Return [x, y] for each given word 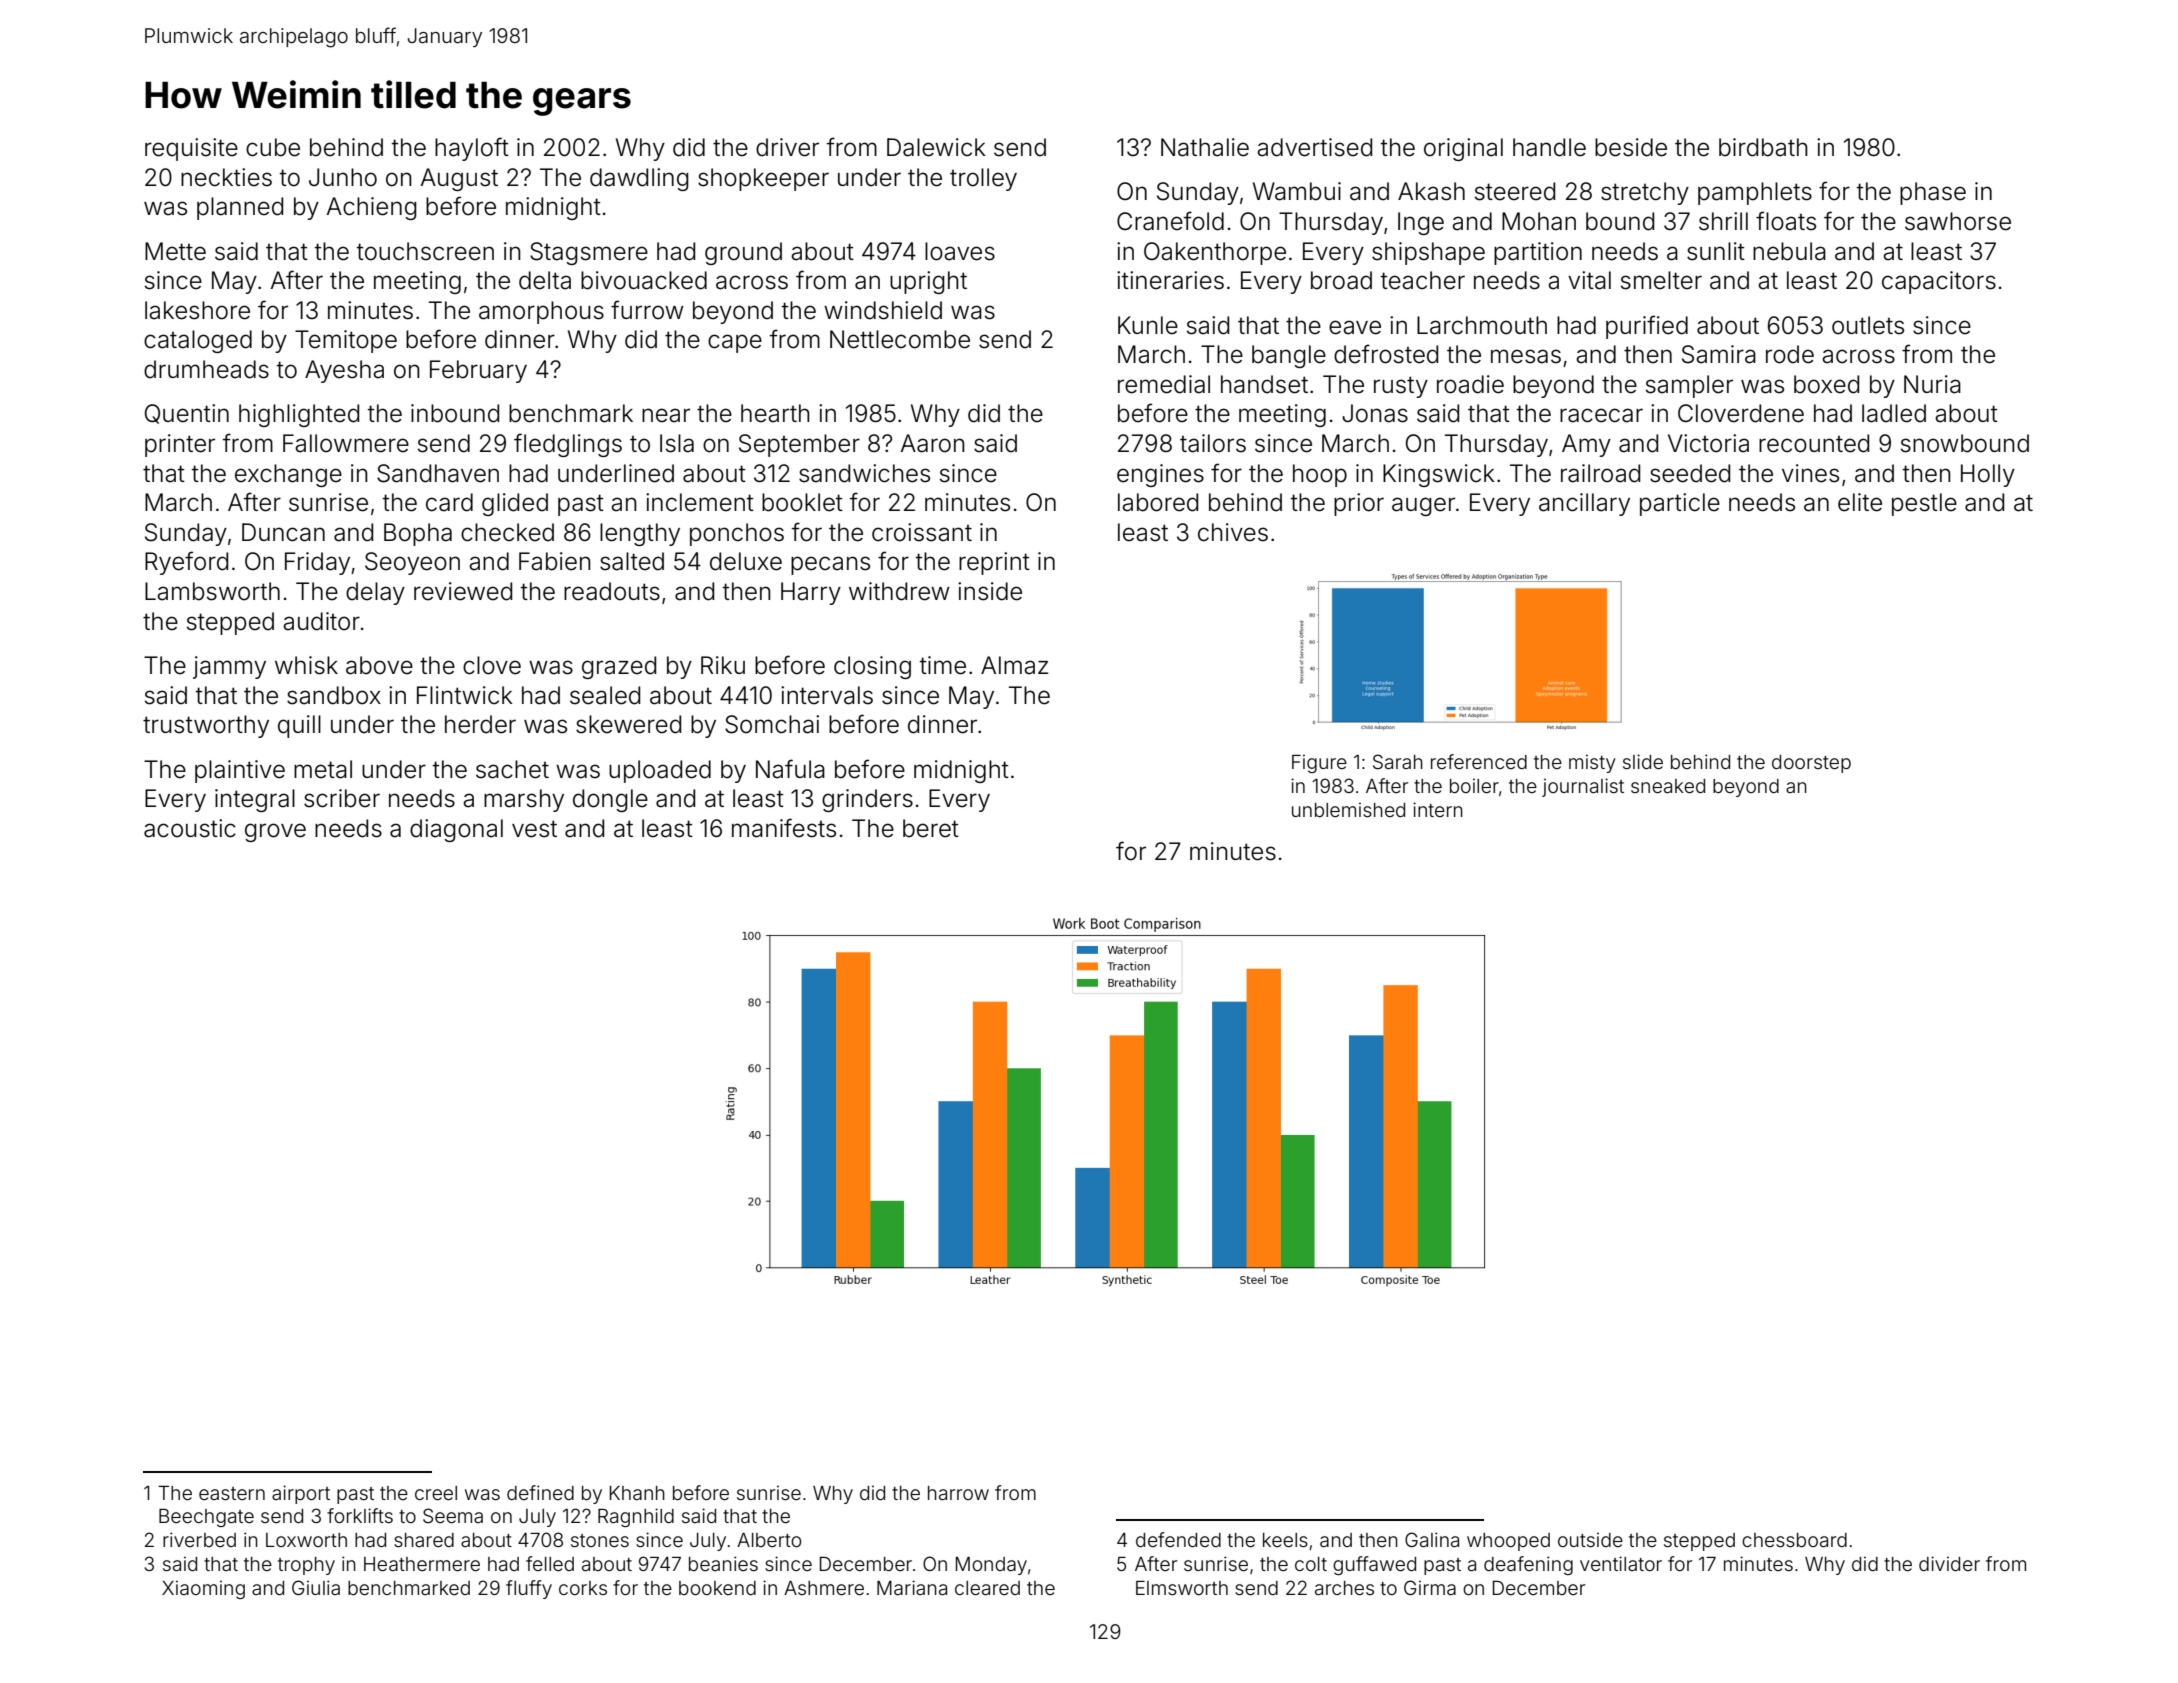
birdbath [1763, 147]
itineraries [1170, 280]
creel [436, 1493]
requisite [191, 149]
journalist [1583, 787]
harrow [958, 1493]
